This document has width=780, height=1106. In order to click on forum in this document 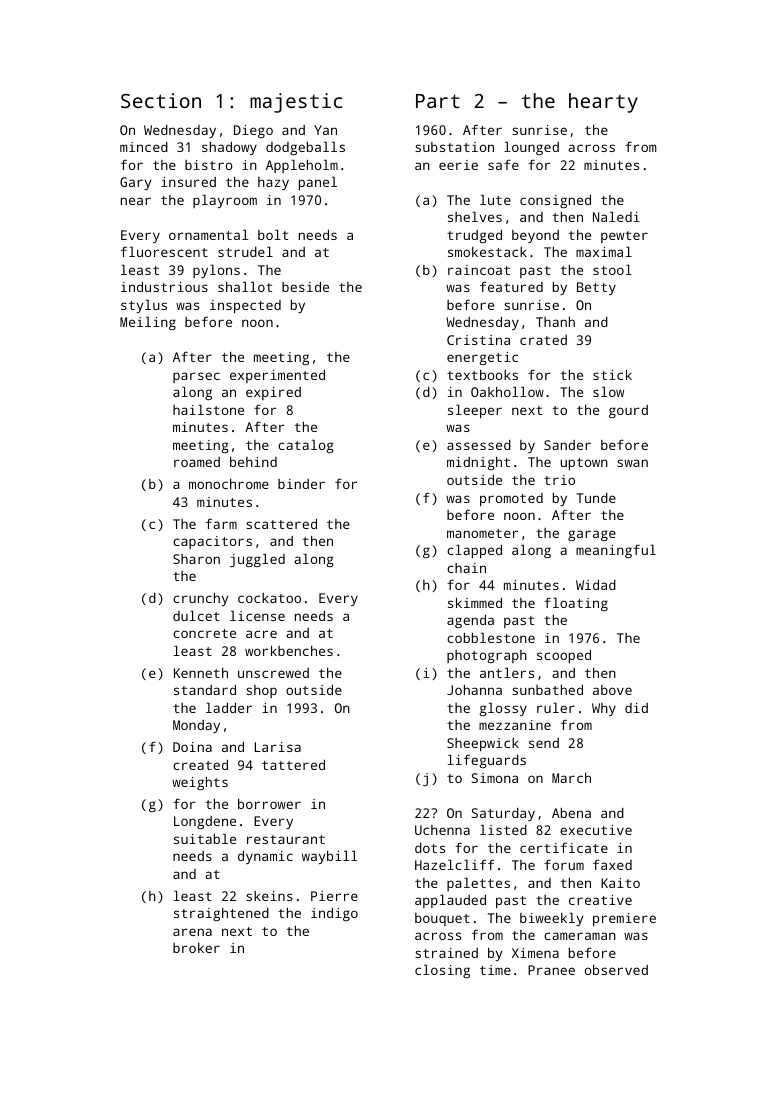, I will do `click(564, 864)`.
